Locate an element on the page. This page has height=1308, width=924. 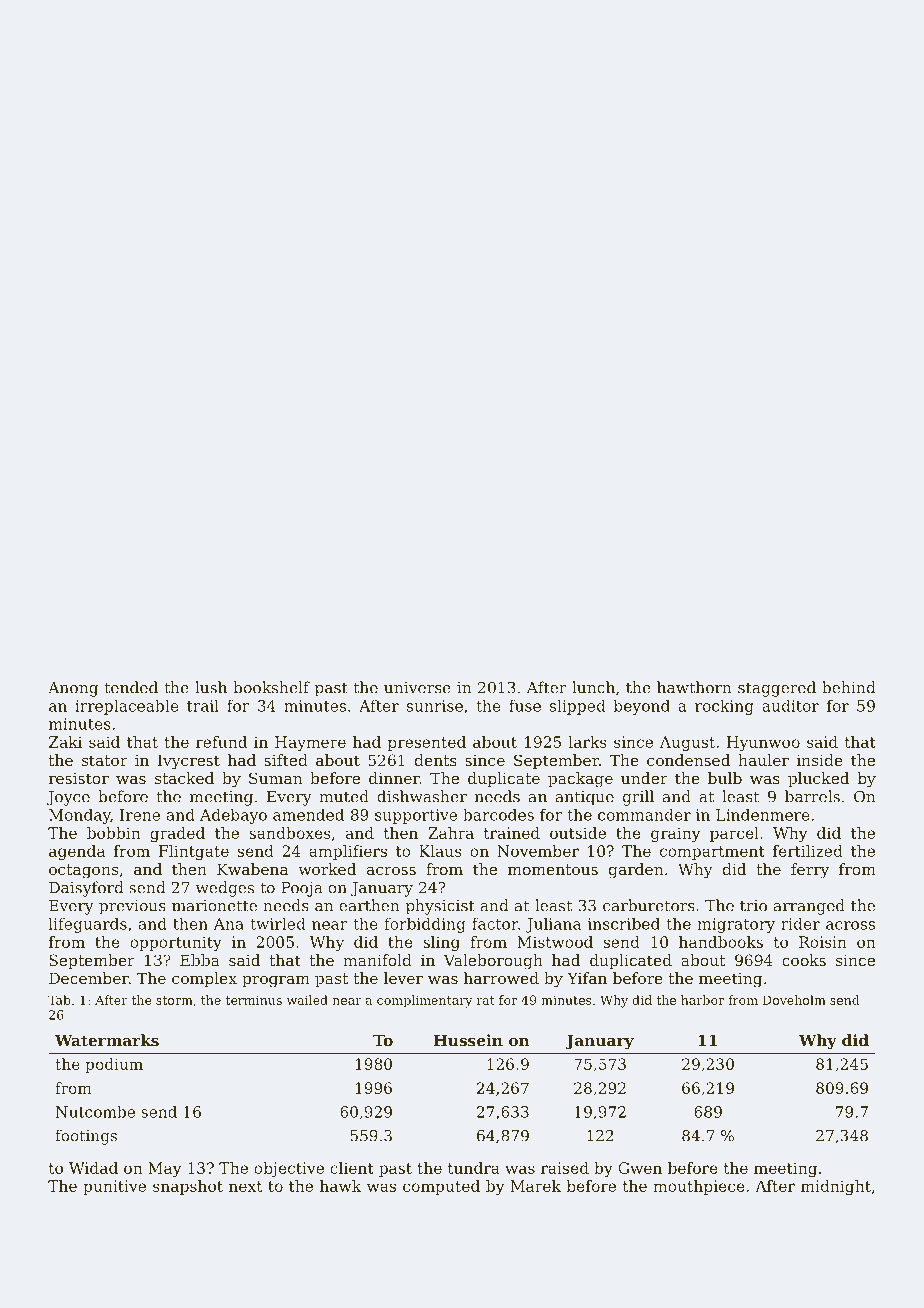
December is located at coordinates (89, 978).
